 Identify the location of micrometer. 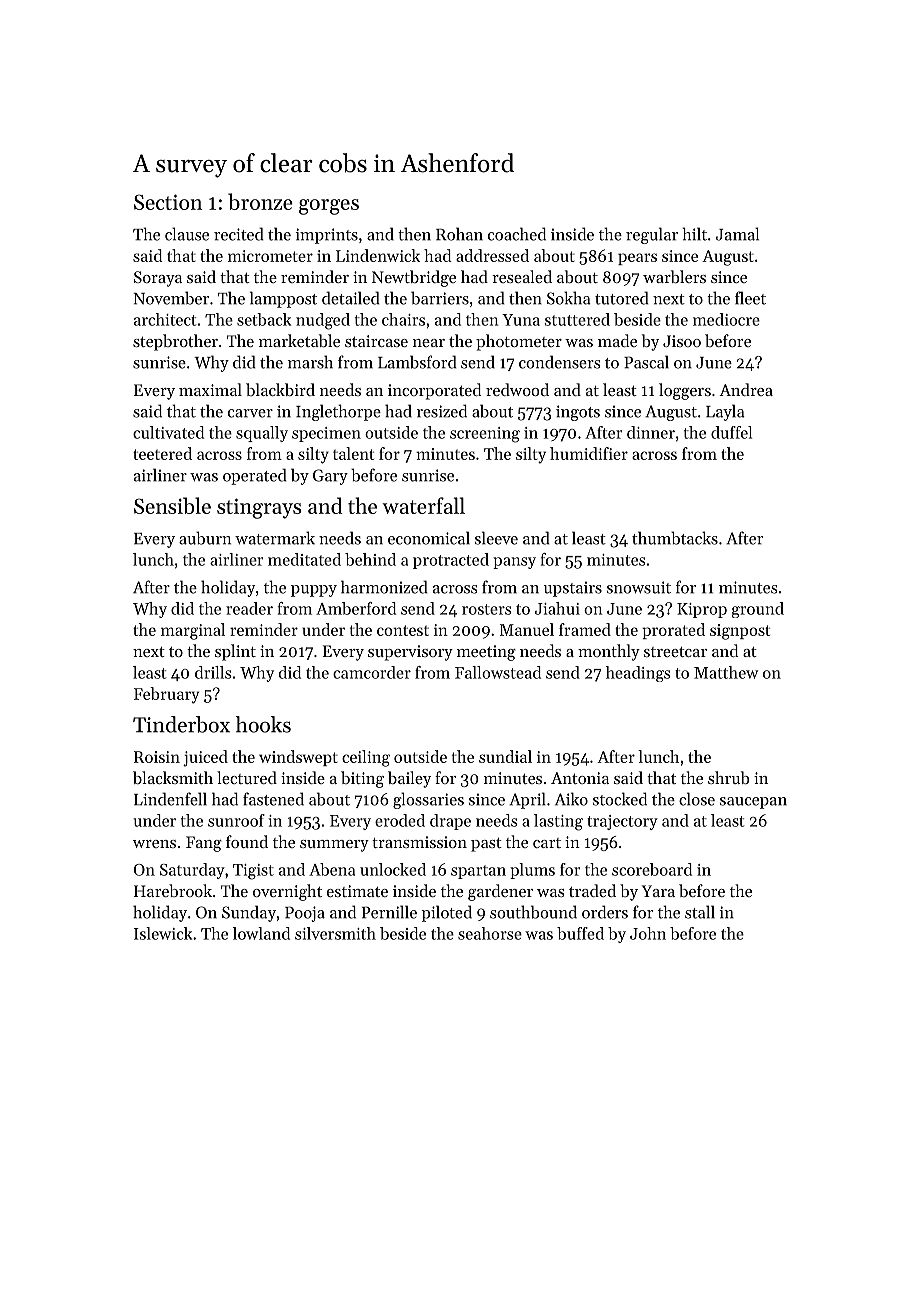
(270, 256).
